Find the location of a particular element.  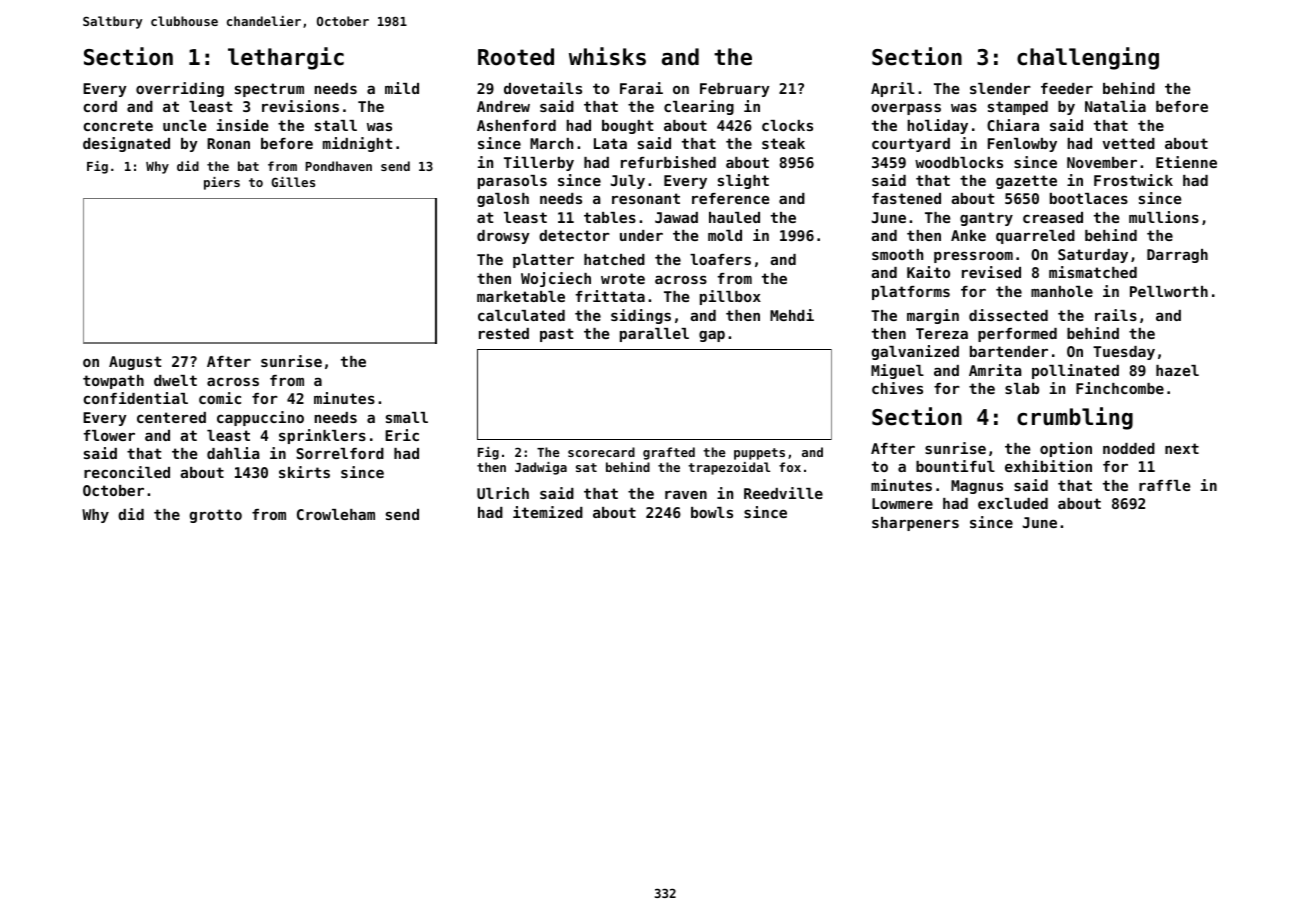

past is located at coordinates (556, 335).
